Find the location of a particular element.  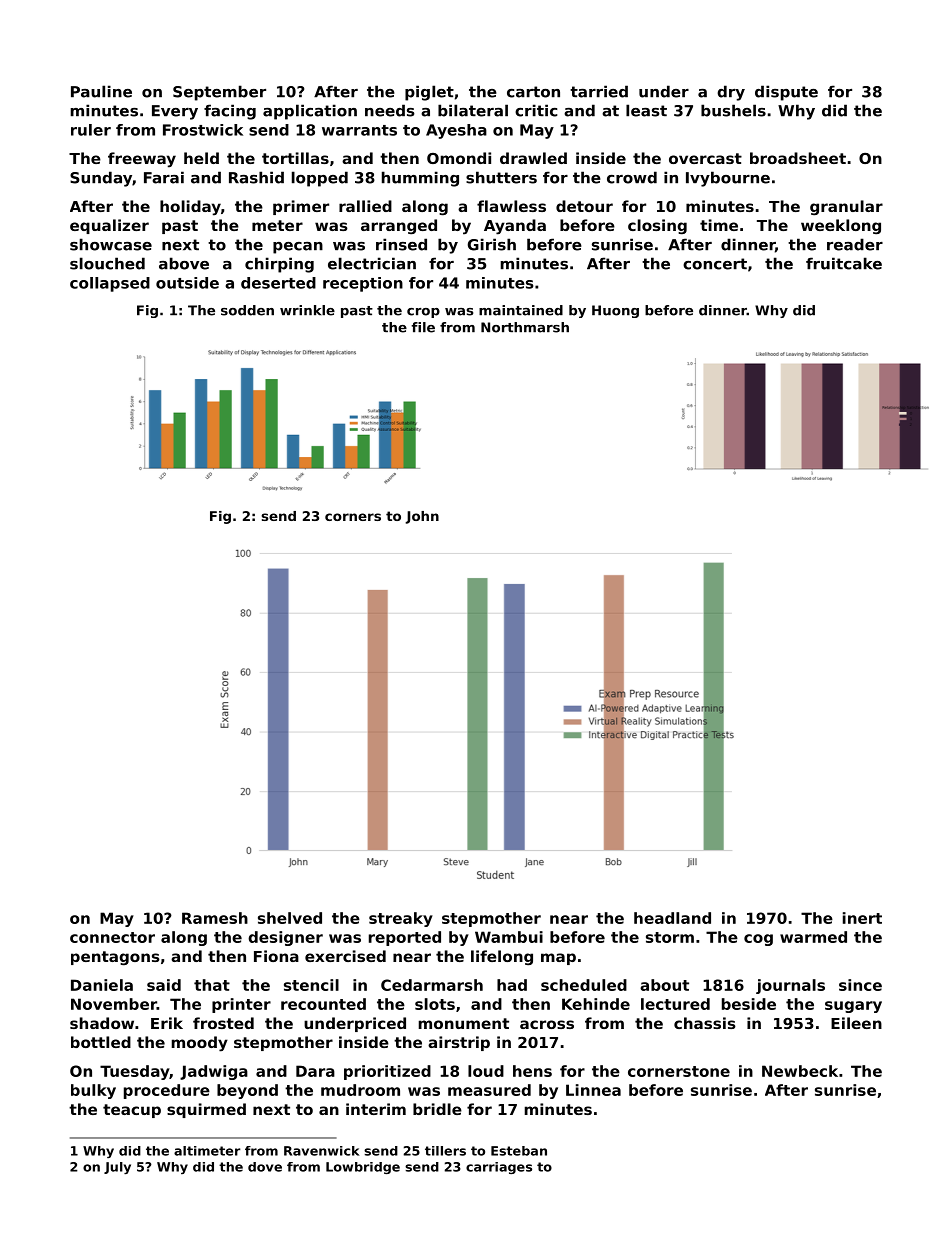

streaky is located at coordinates (401, 919).
